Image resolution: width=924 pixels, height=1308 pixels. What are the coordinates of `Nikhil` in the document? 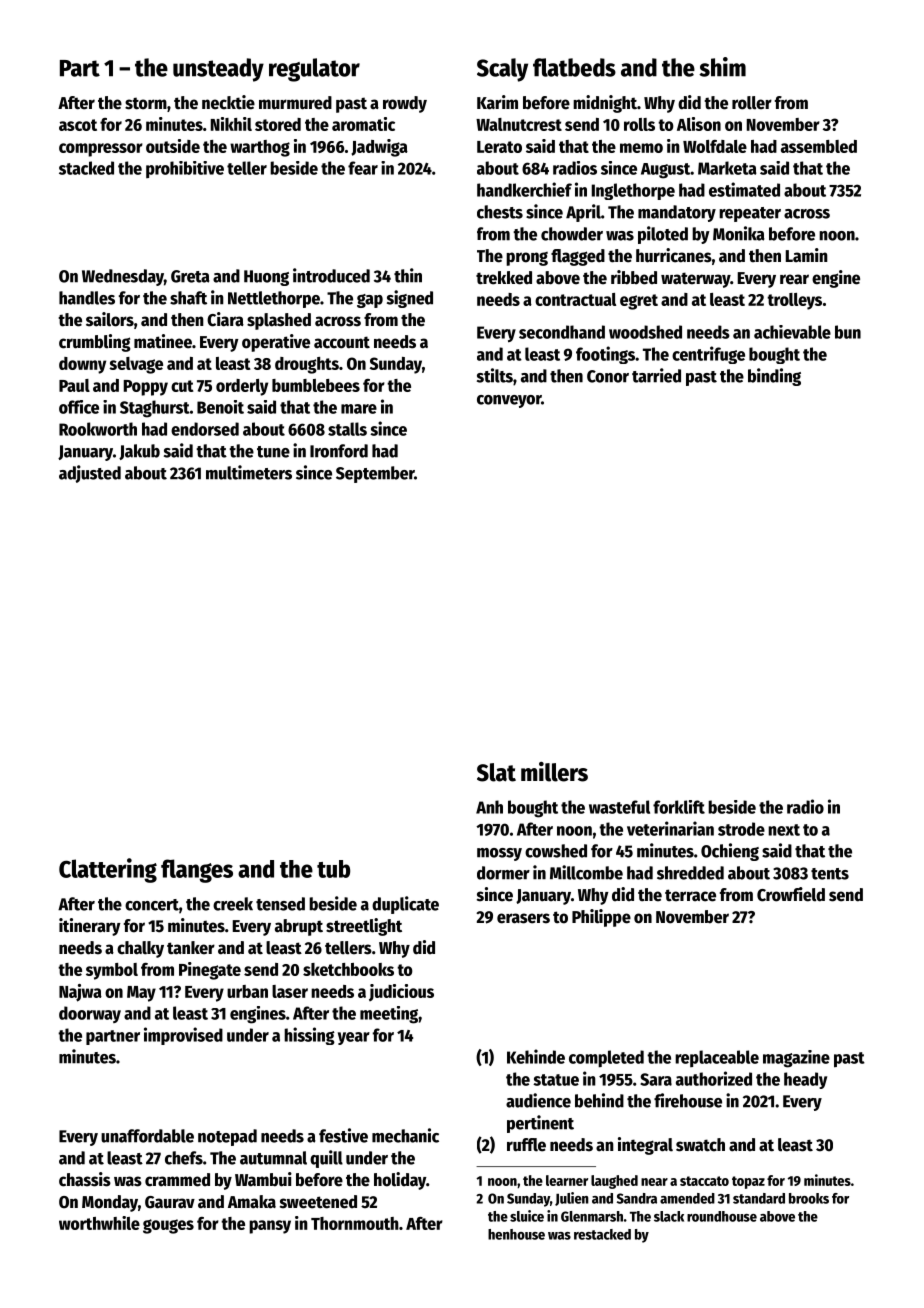 It's located at (231, 124).
